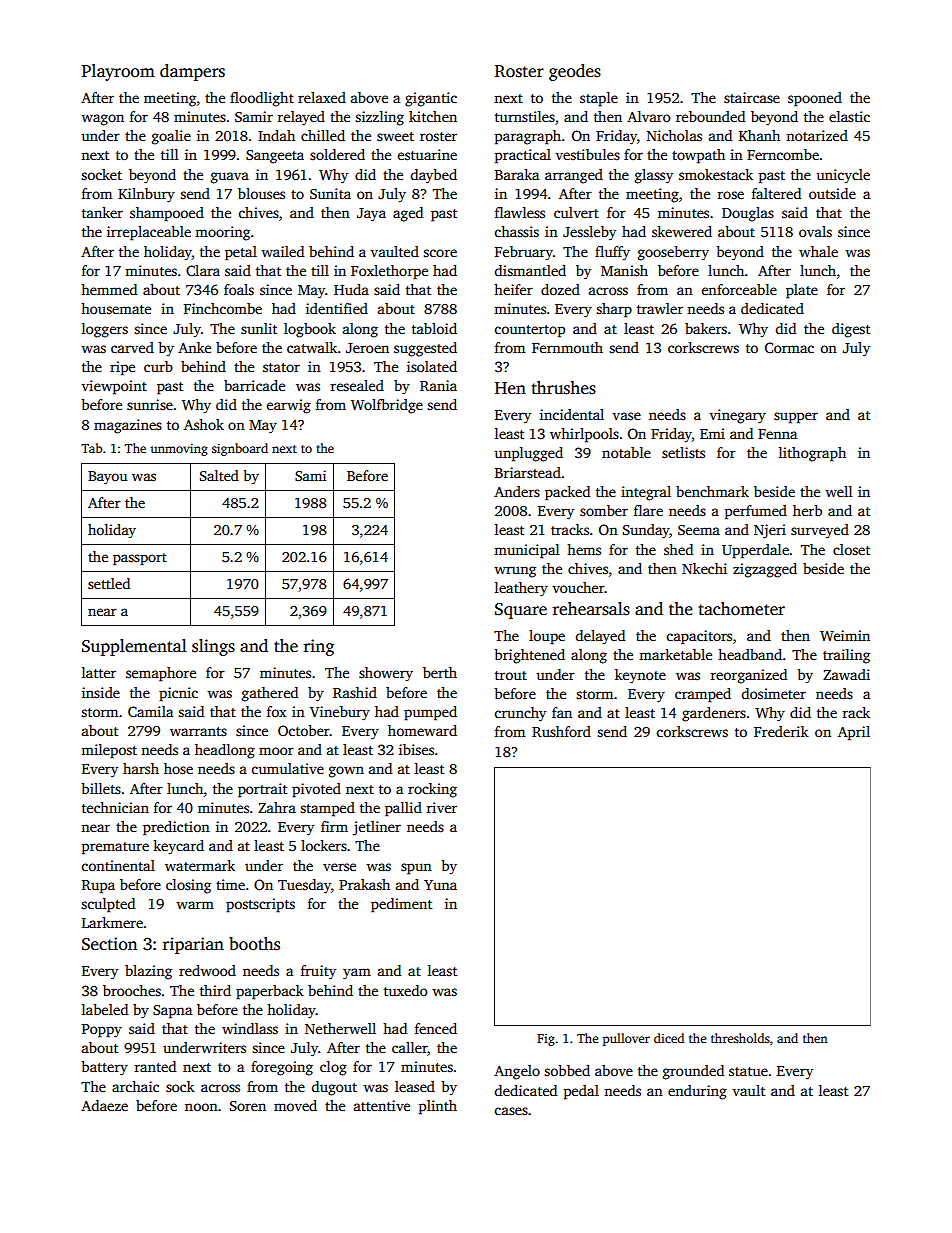  Describe the element at coordinates (678, 549) in the document. I see `shed` at that location.
